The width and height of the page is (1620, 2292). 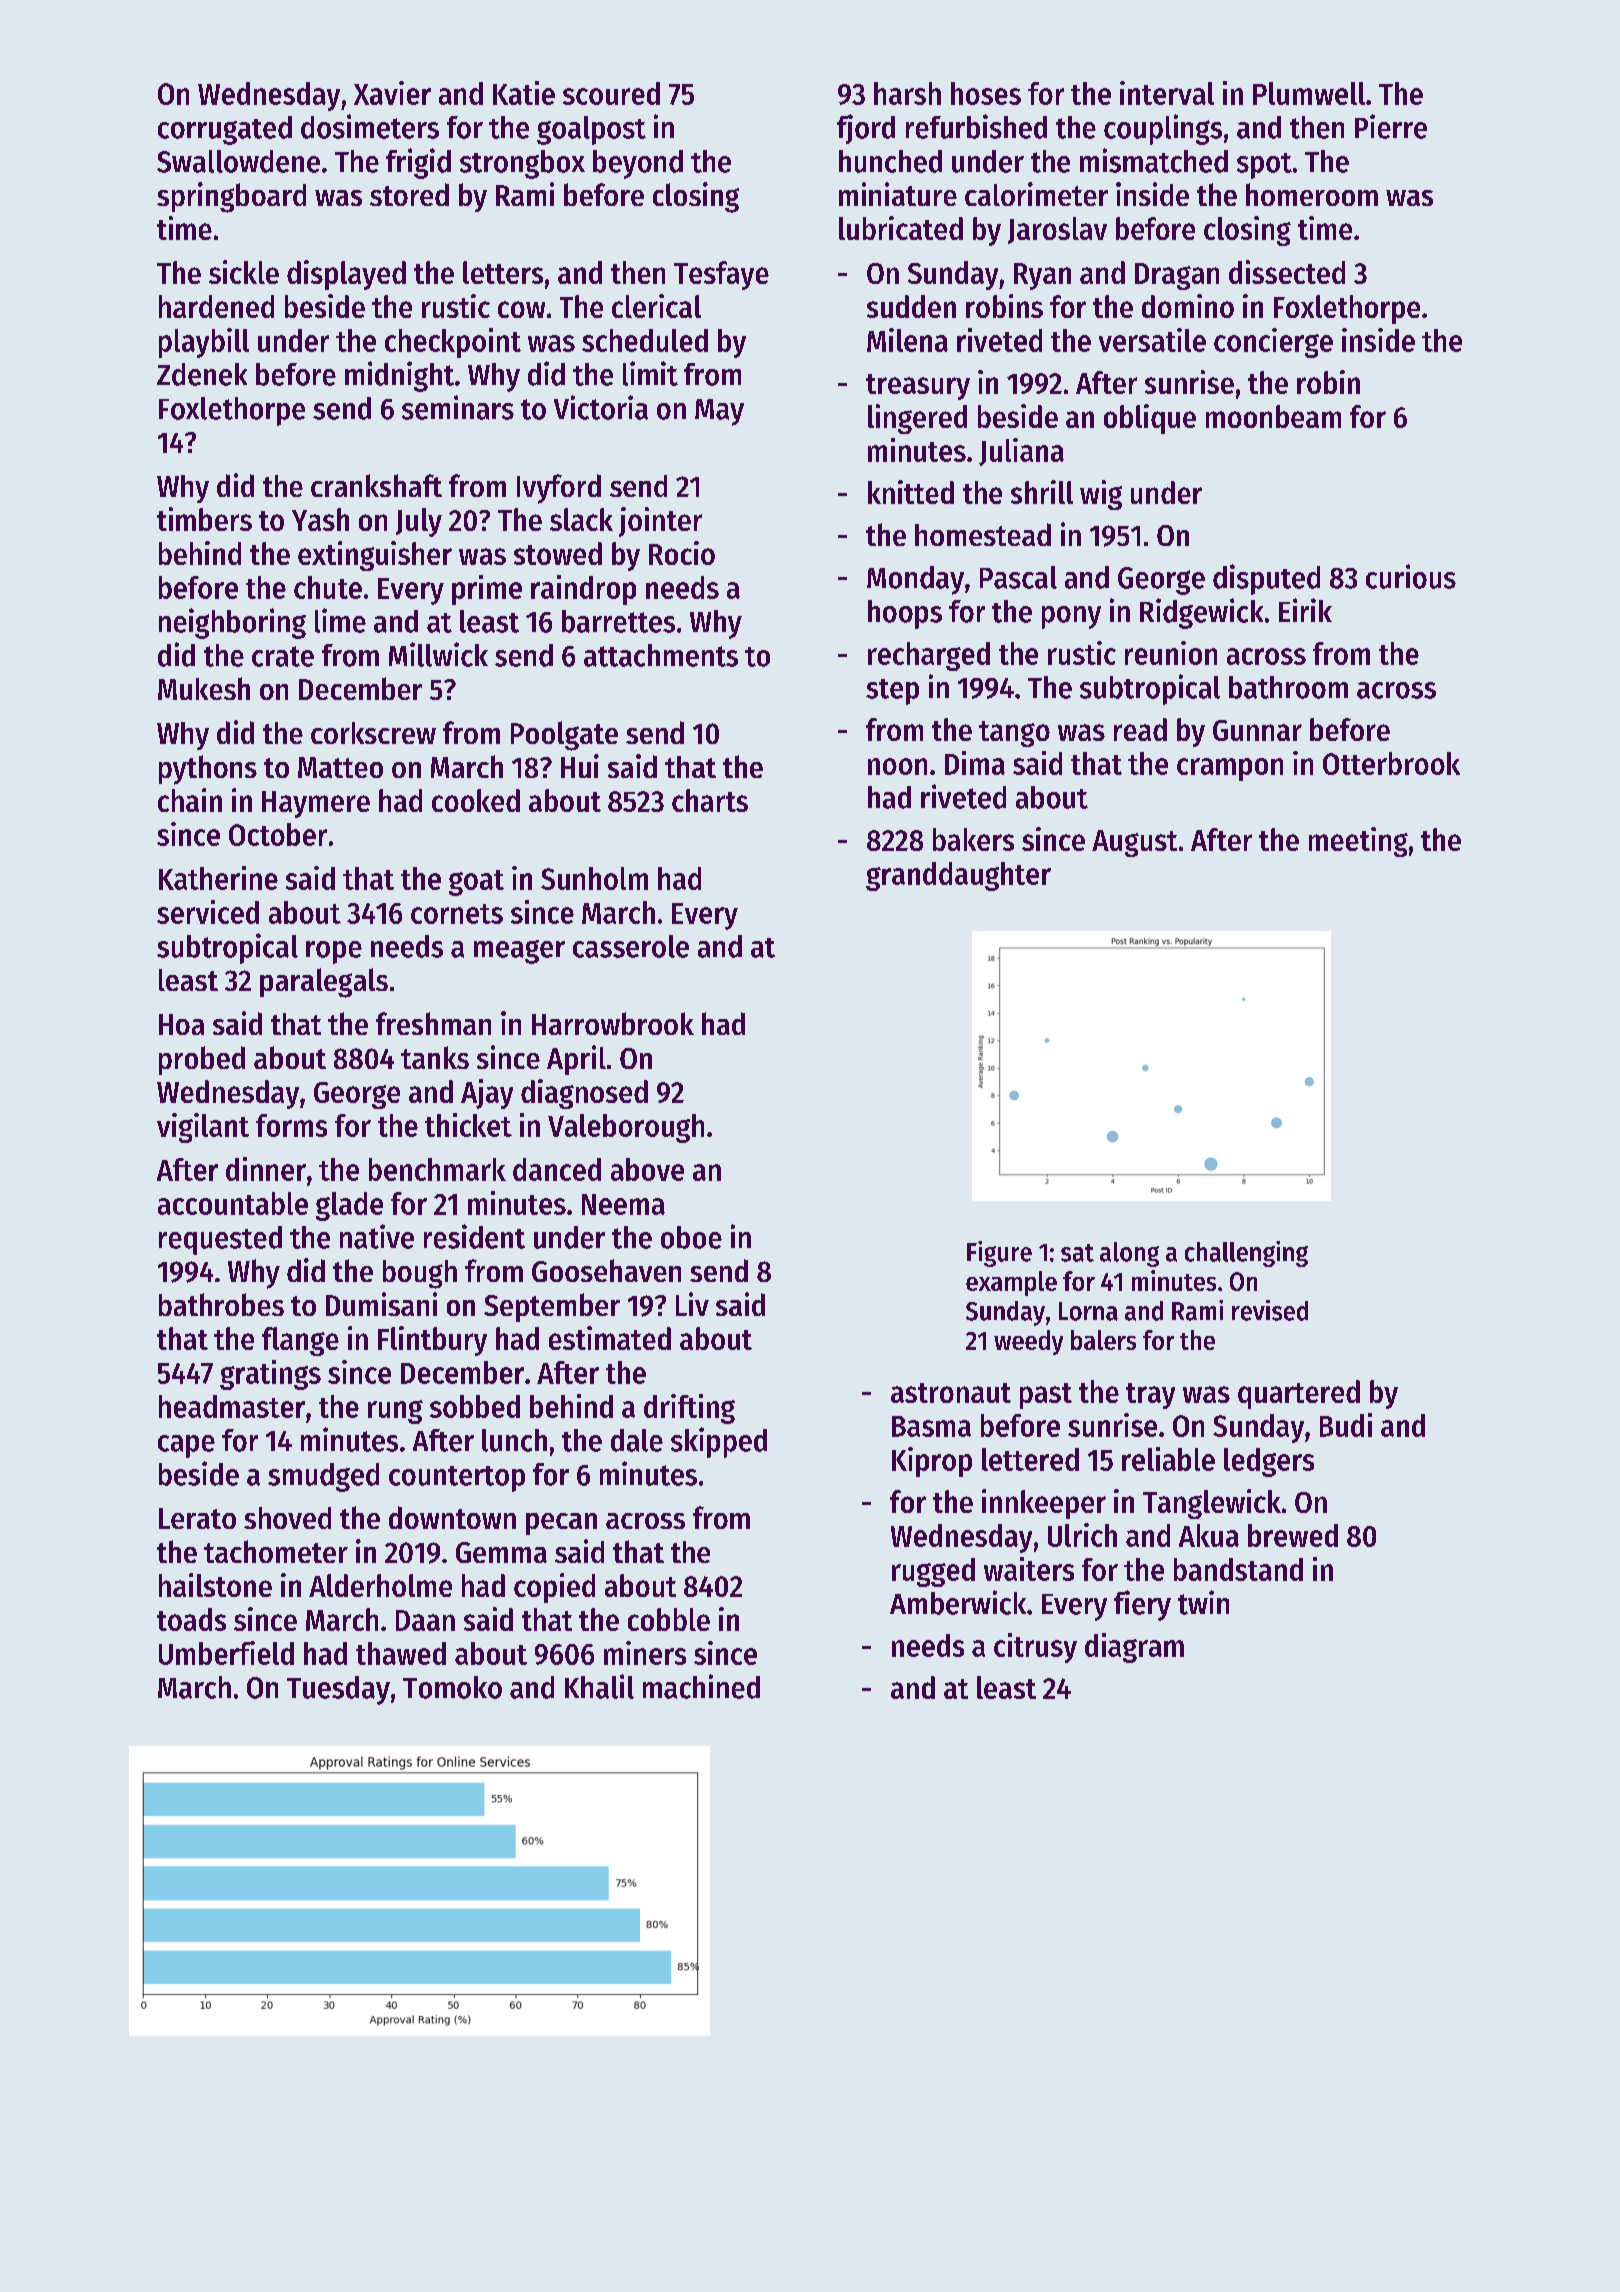 What do you see at coordinates (682, 553) in the page?
I see `Rocio` at bounding box center [682, 553].
